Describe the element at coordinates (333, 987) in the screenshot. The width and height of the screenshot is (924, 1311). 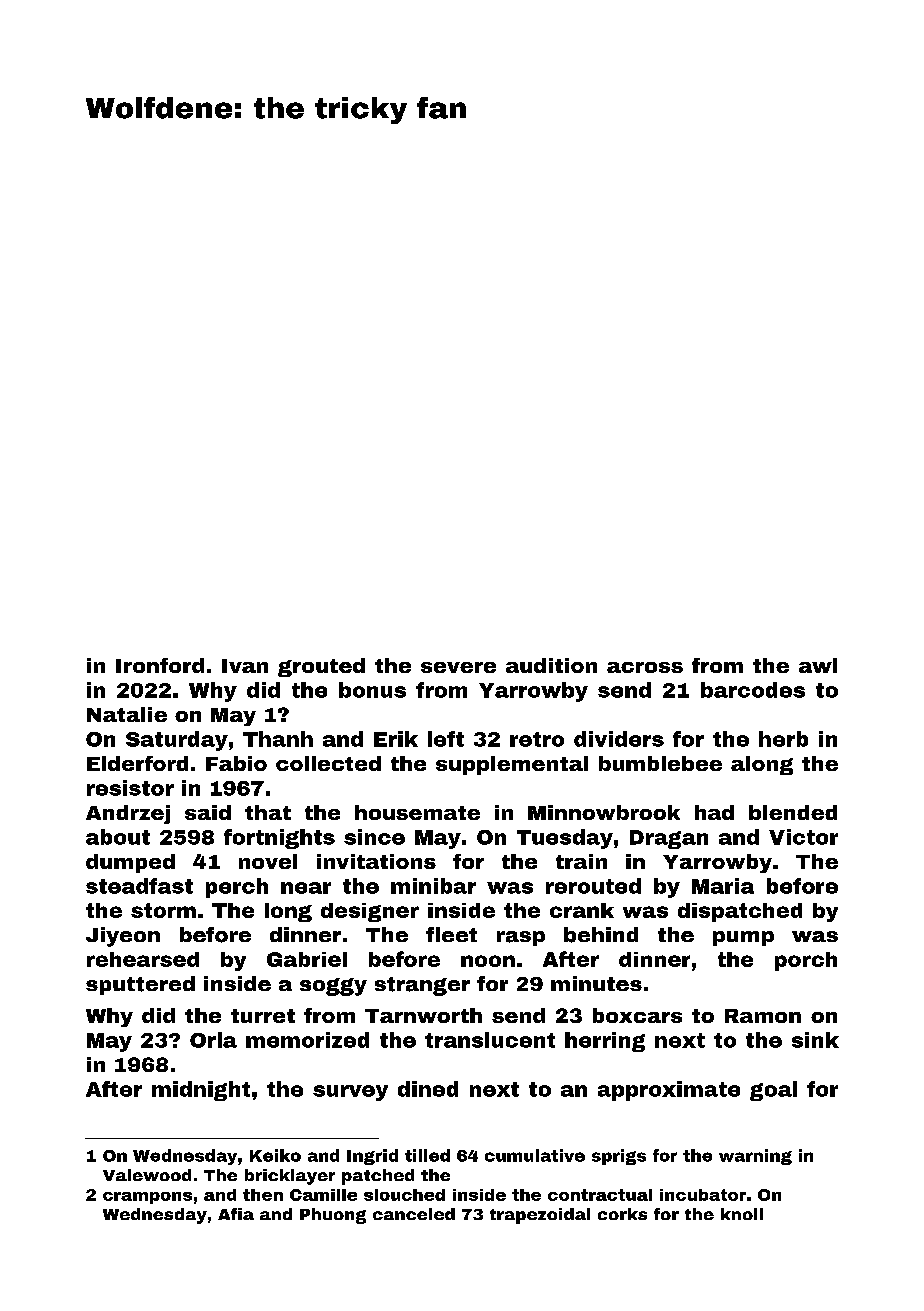
I see `soggy` at that location.
